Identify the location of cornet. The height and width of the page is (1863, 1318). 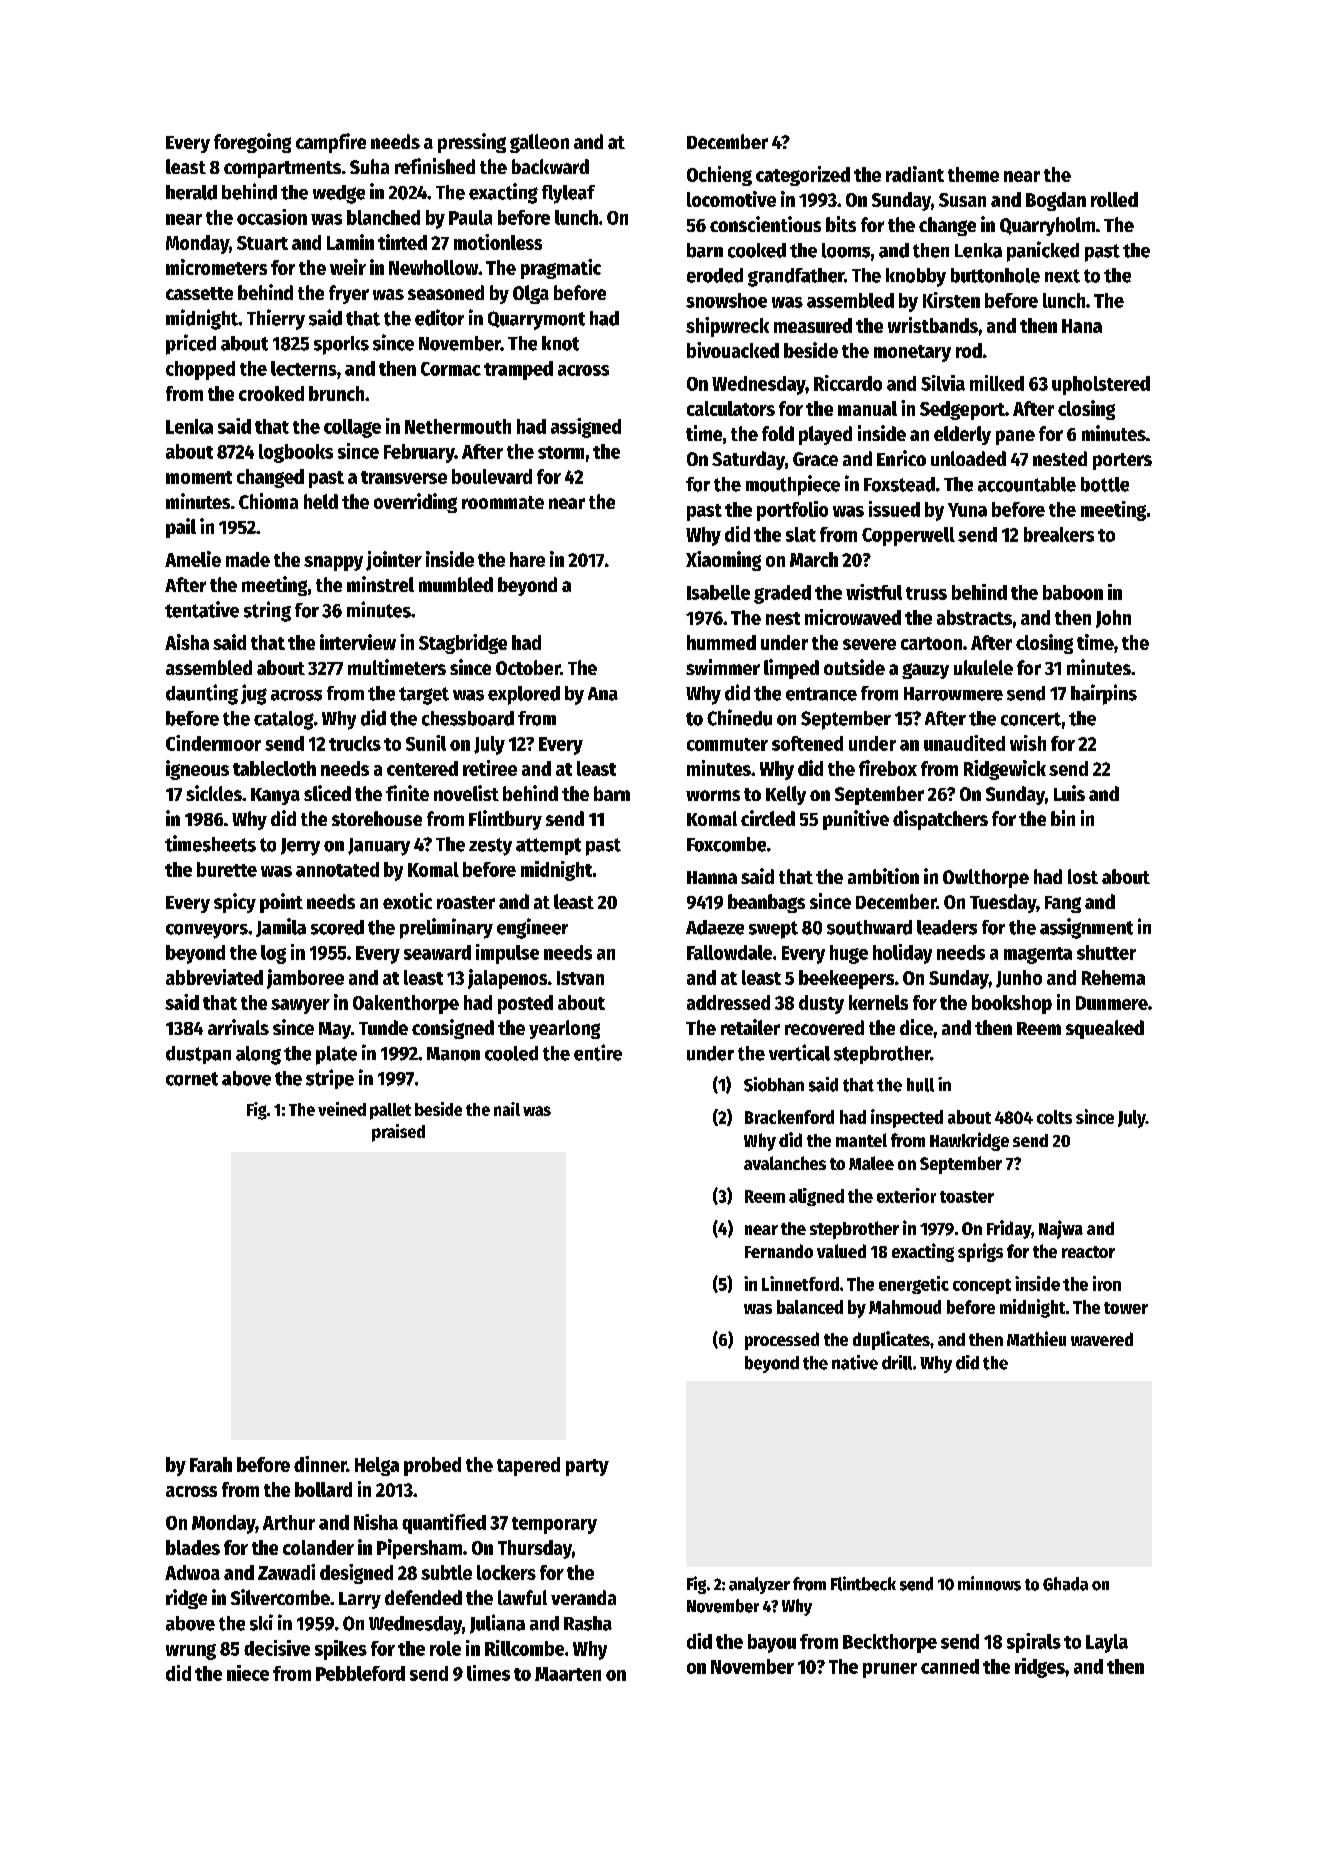
(192, 1079).
